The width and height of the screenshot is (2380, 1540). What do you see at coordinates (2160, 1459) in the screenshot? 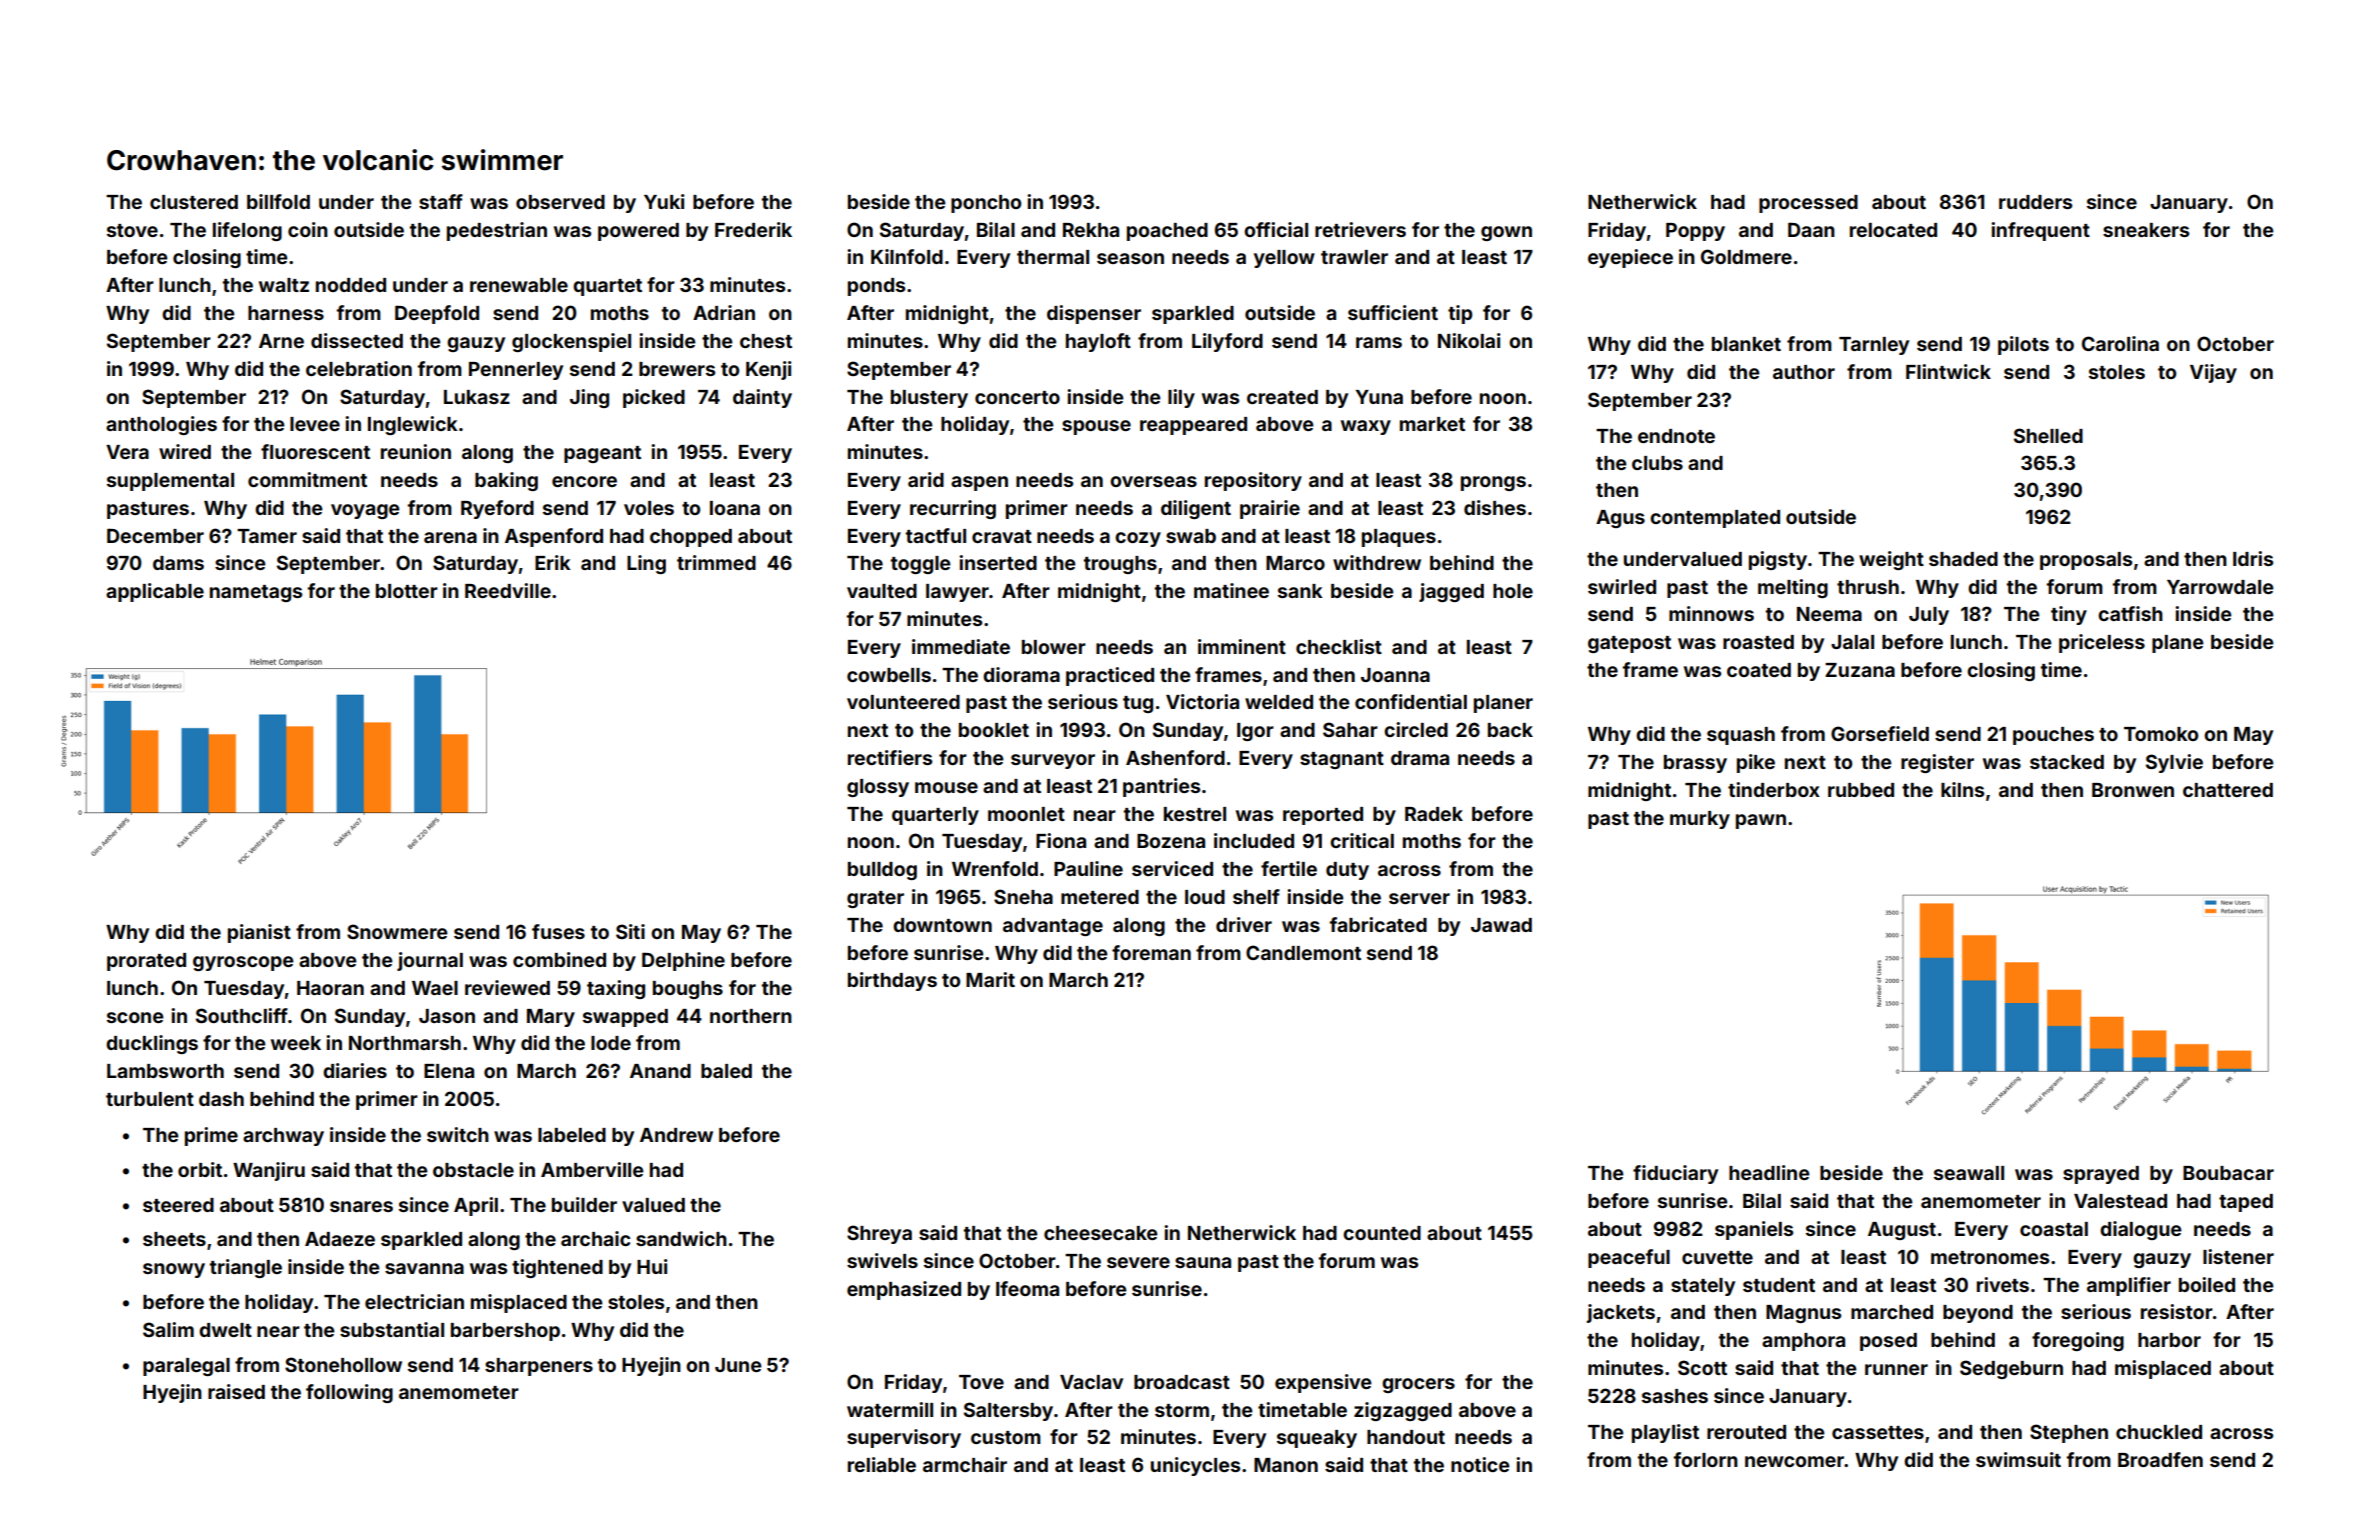
I see `Broadfen` at bounding box center [2160, 1459].
